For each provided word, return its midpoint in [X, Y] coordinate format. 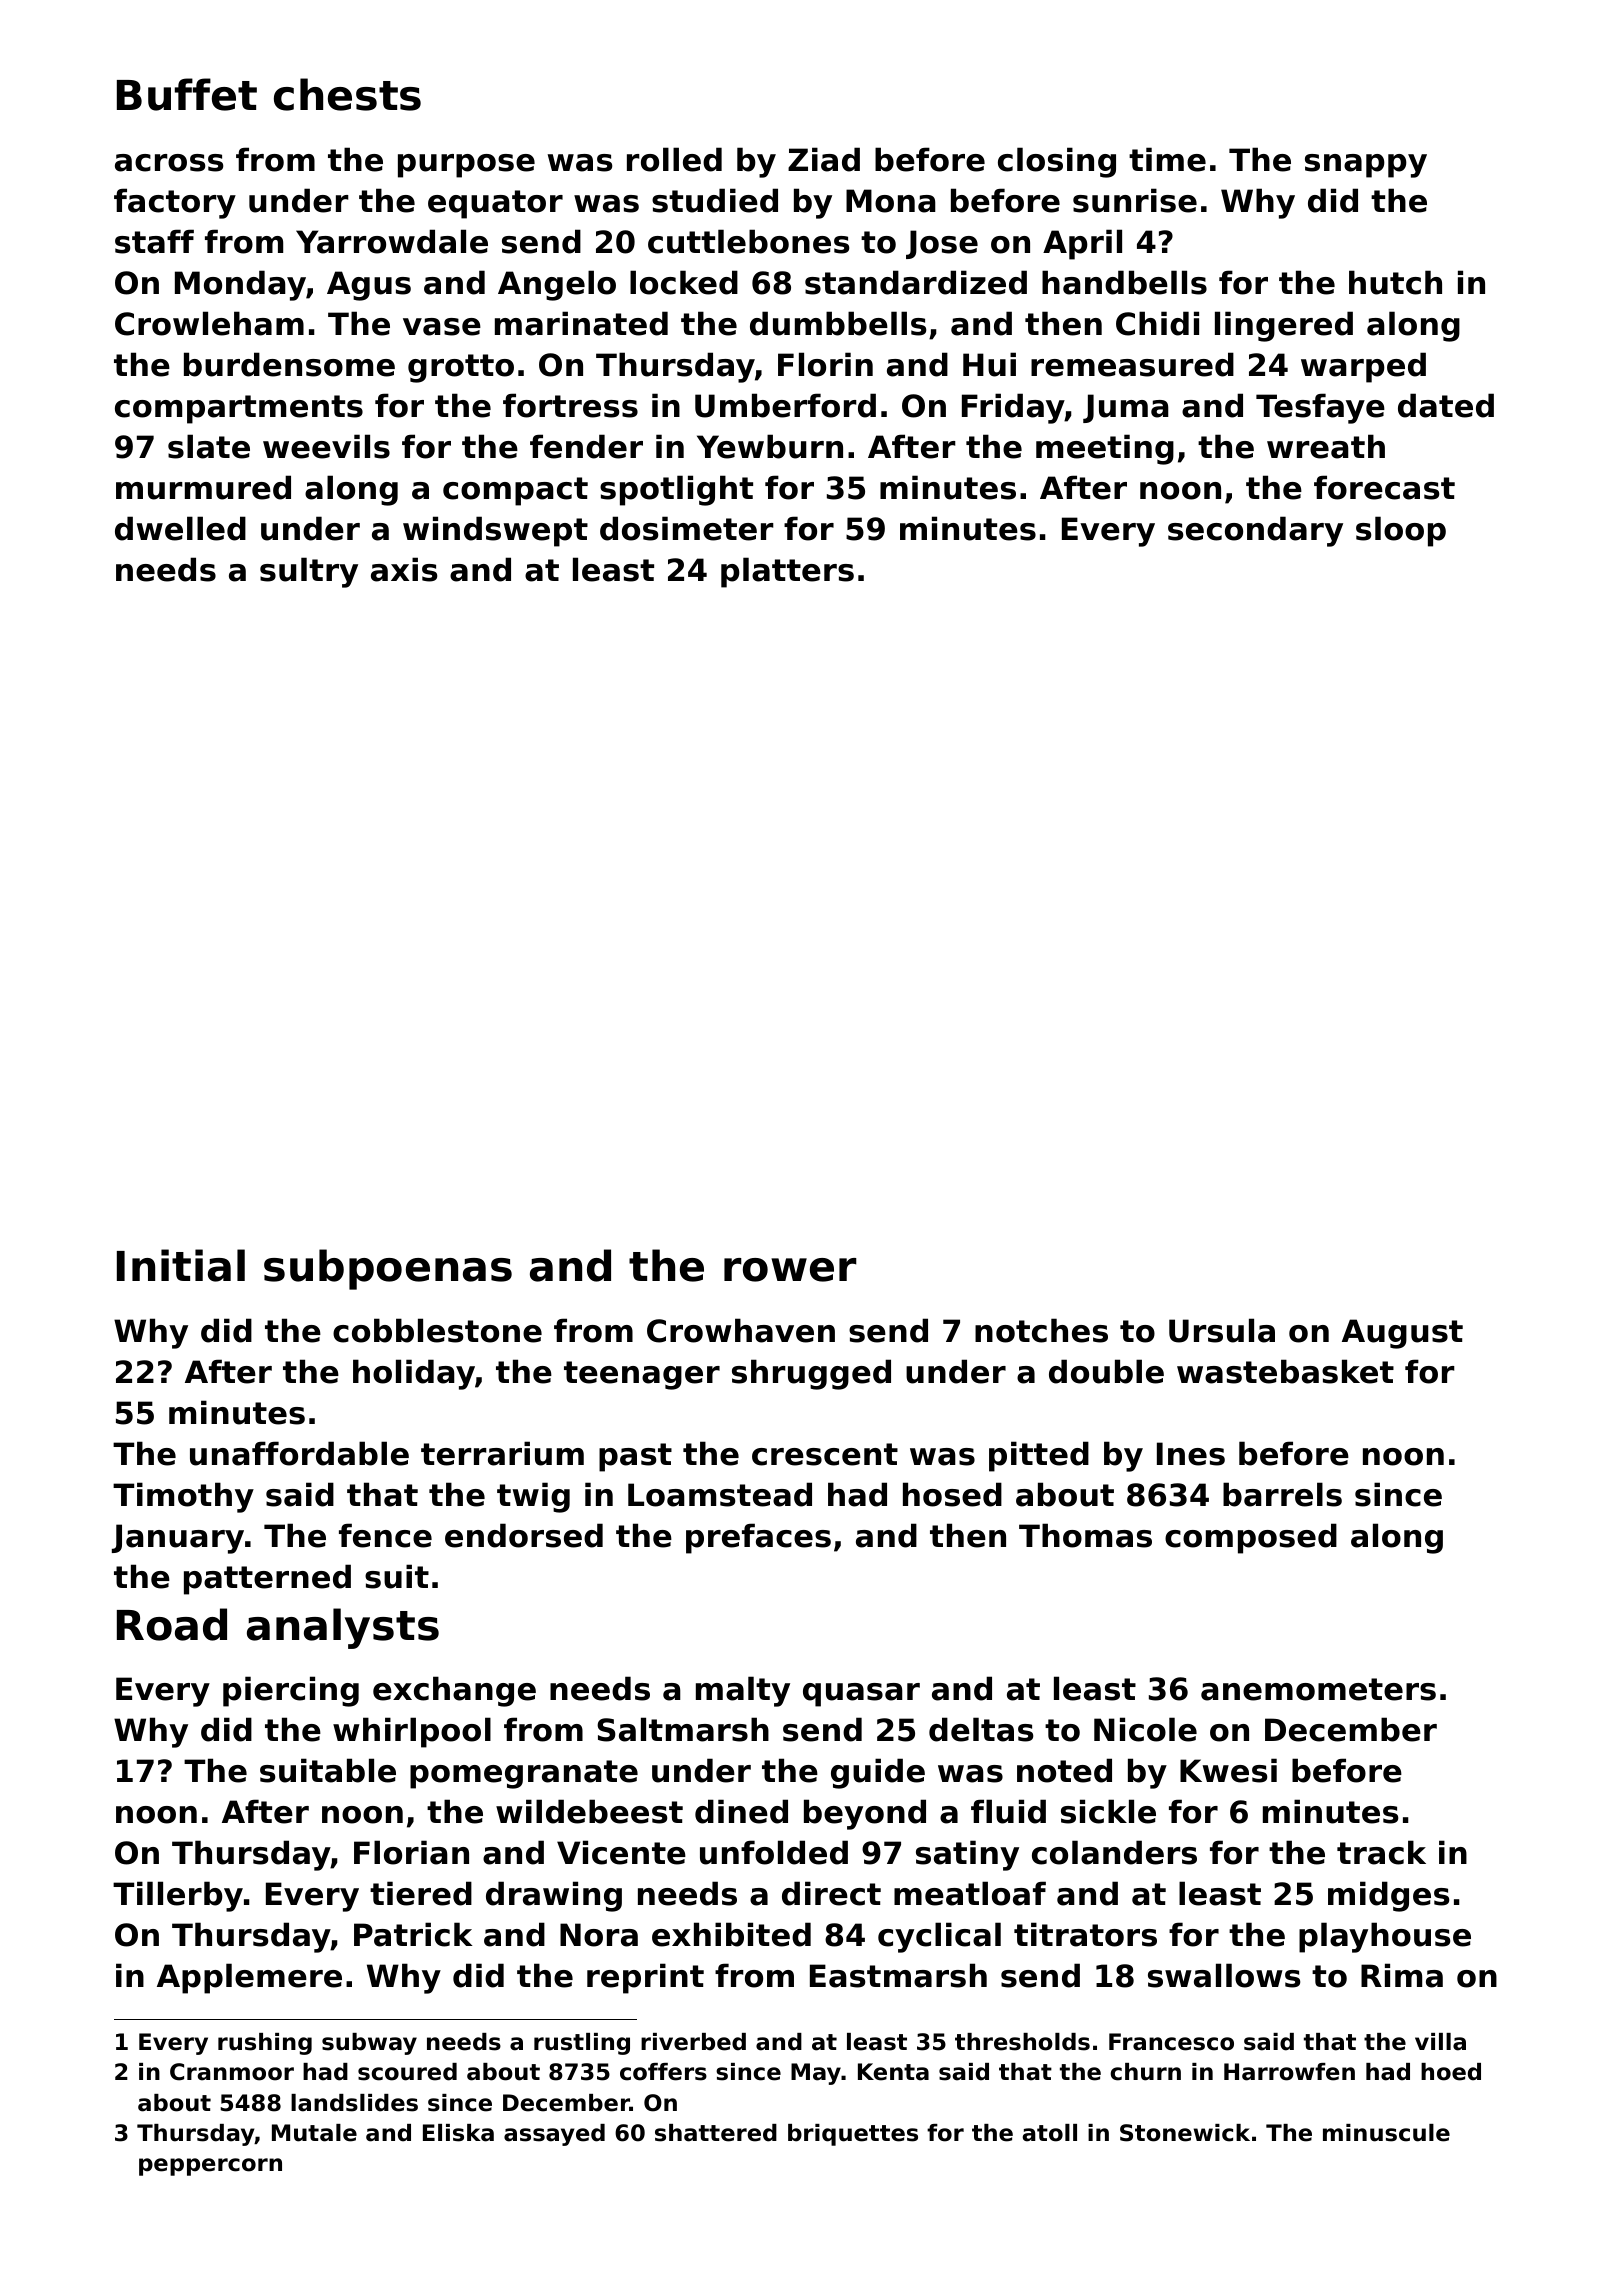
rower [790, 1270]
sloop [1401, 531]
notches [1041, 1330]
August [1402, 1334]
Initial [181, 1265]
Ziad [824, 159]
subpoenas [388, 1269]
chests [347, 94]
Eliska [458, 2133]
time [1167, 159]
